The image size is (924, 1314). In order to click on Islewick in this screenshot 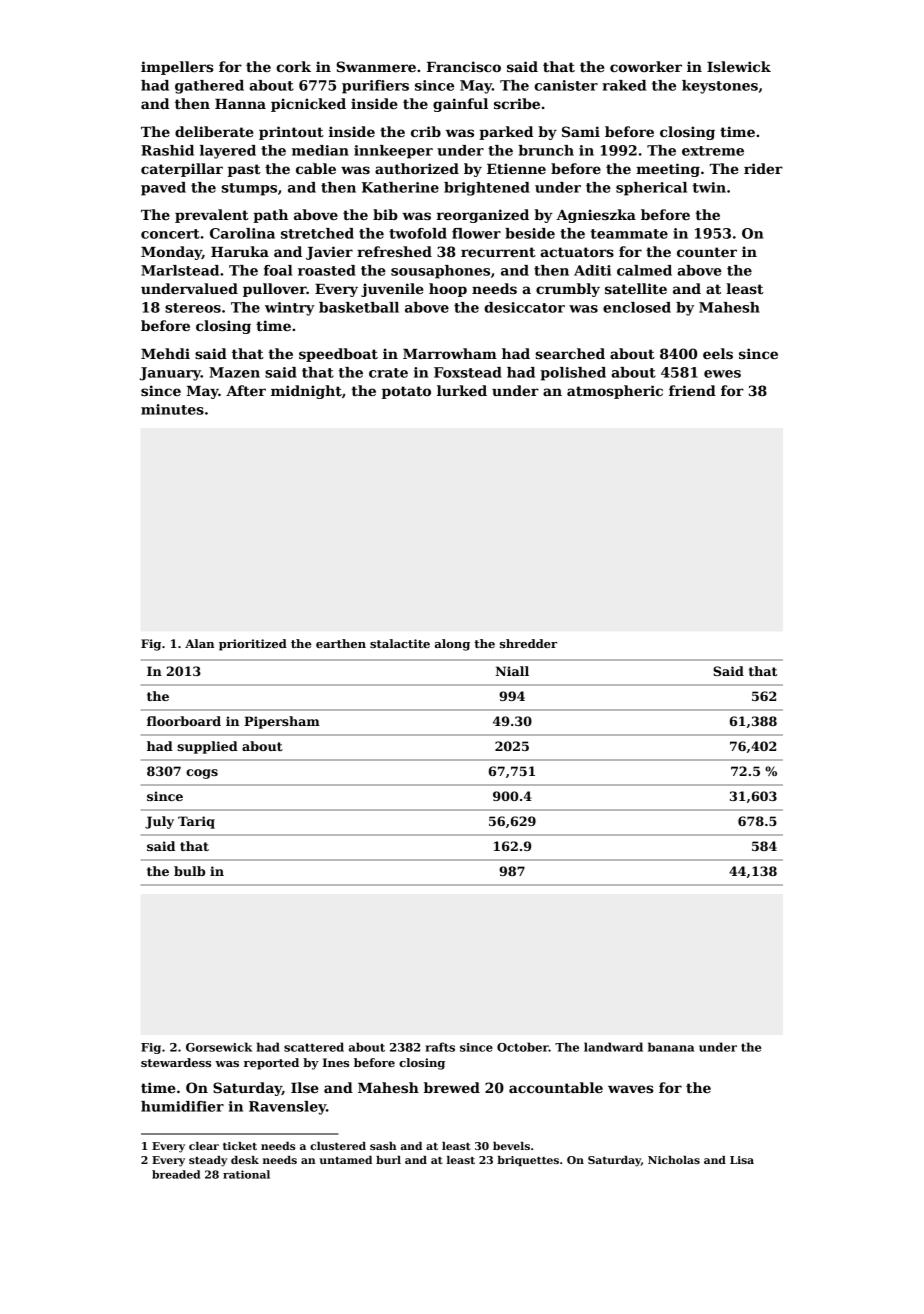, I will do `click(739, 66)`.
